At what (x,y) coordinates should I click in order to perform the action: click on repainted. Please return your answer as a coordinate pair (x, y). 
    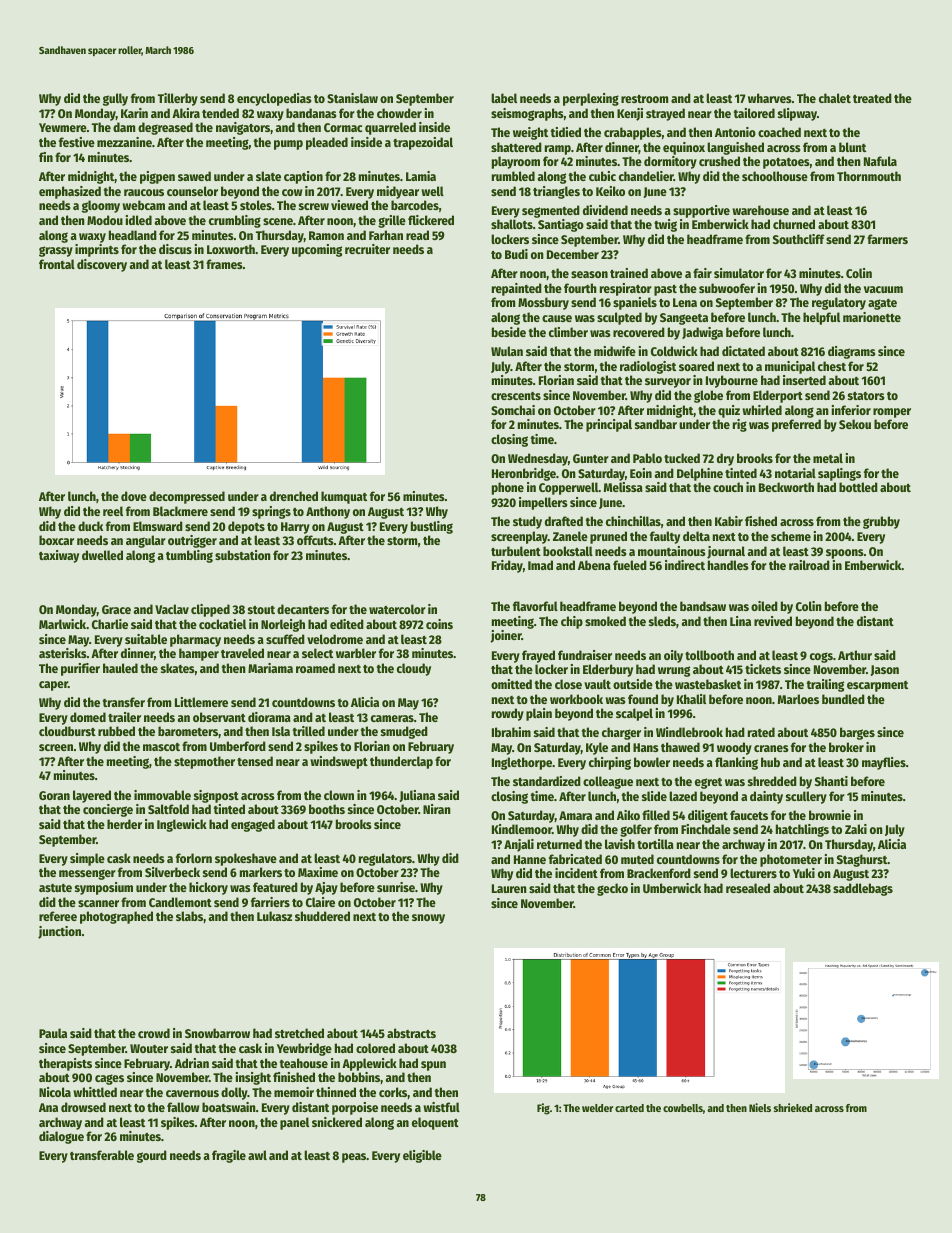
    Looking at the image, I should click on (517, 289).
